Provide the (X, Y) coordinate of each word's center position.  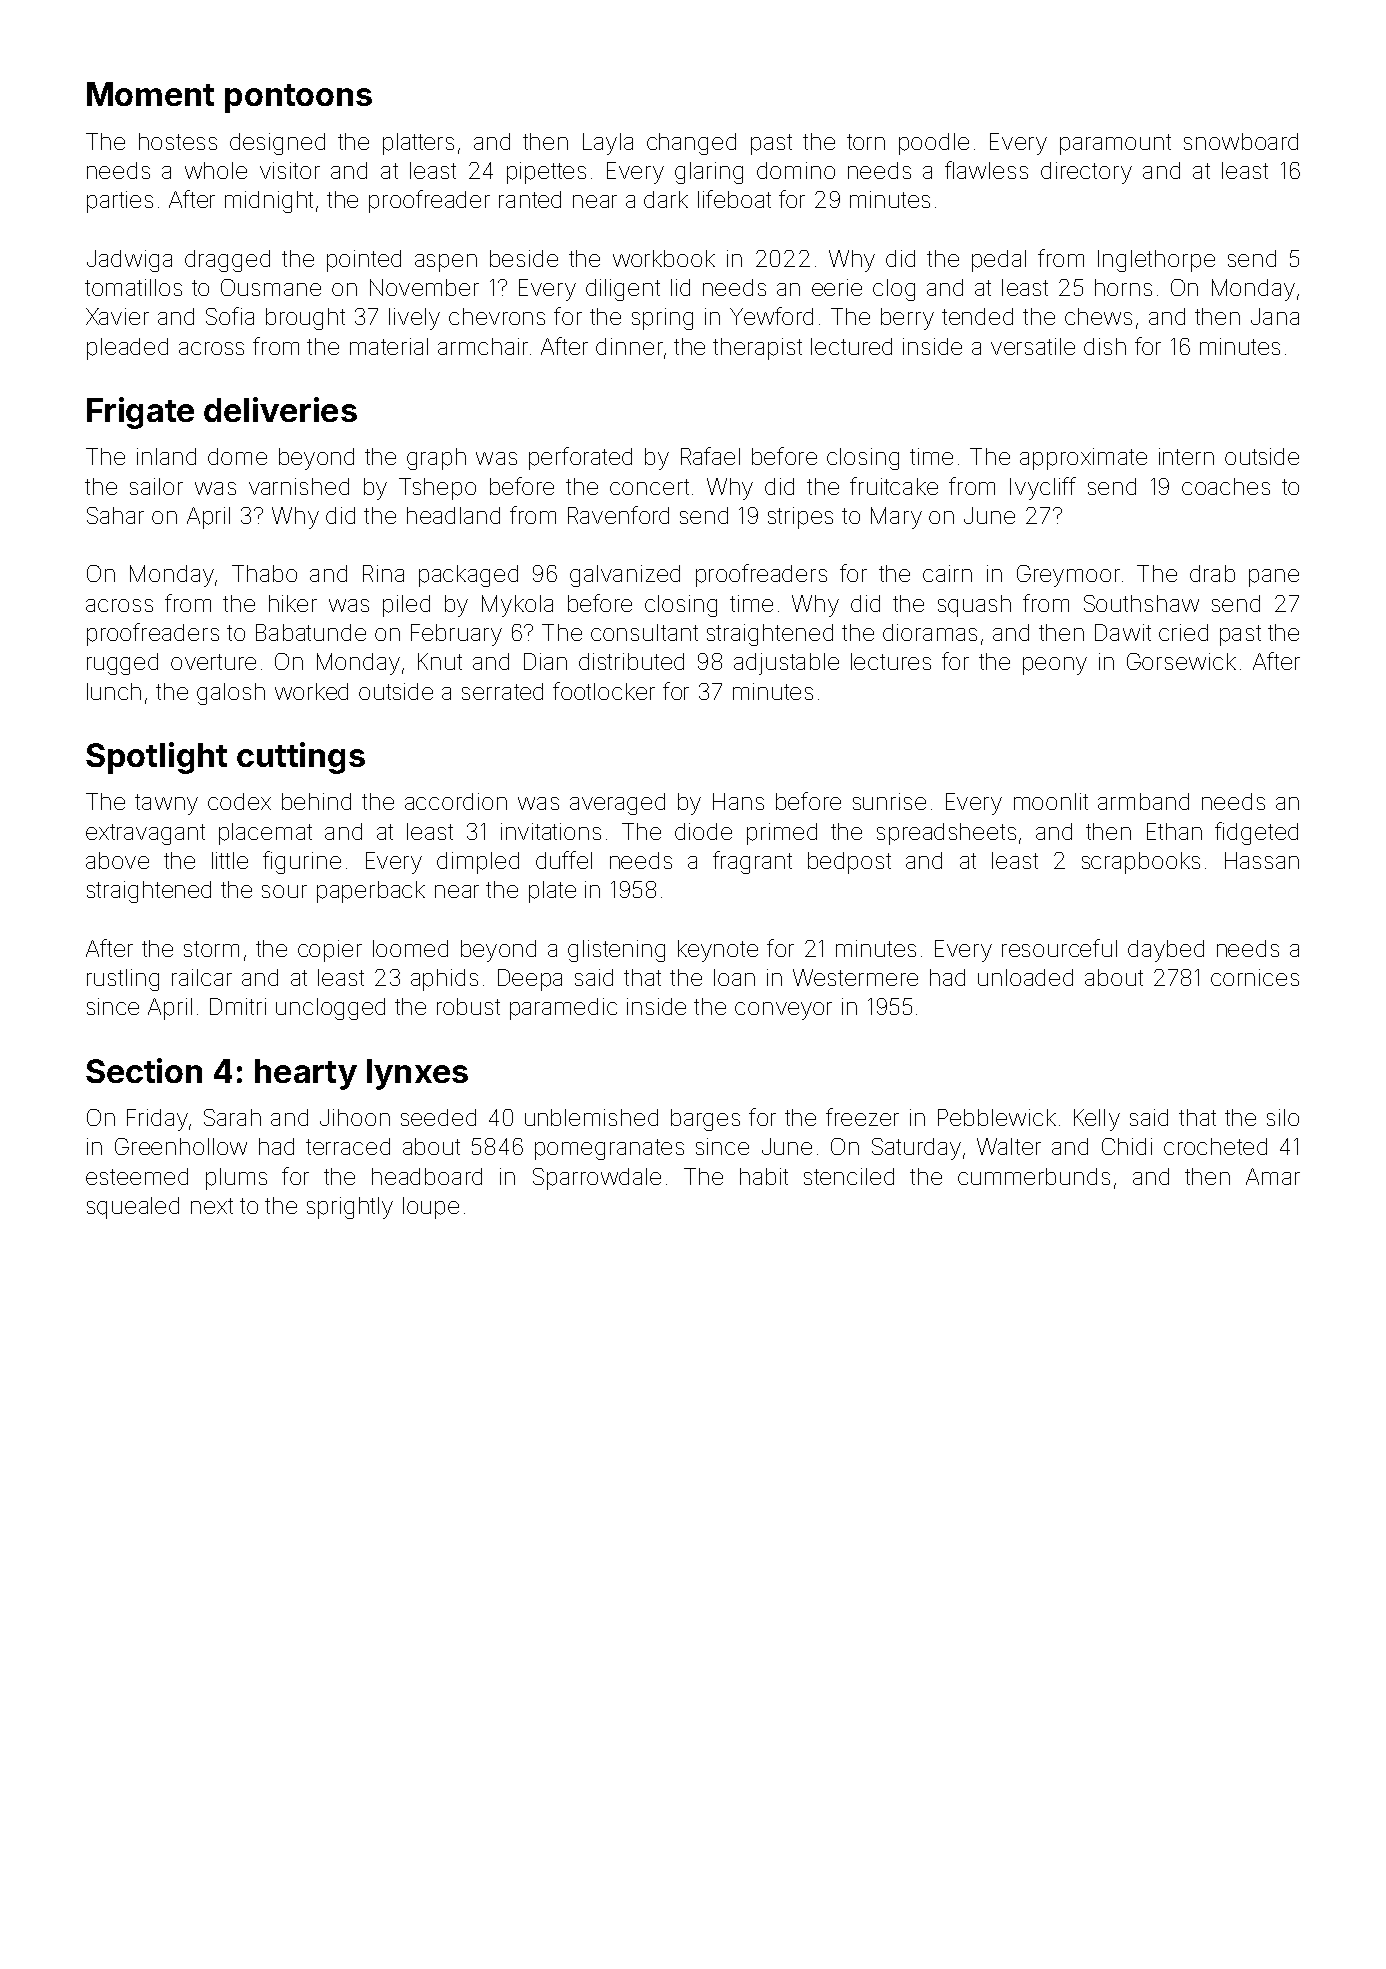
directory (1086, 173)
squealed (133, 1208)
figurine (302, 862)
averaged (617, 804)
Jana (1275, 316)
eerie (837, 287)
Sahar (115, 515)
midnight (269, 202)
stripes (800, 518)
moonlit (1051, 801)
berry (907, 319)
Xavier (117, 316)
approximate (1083, 459)
